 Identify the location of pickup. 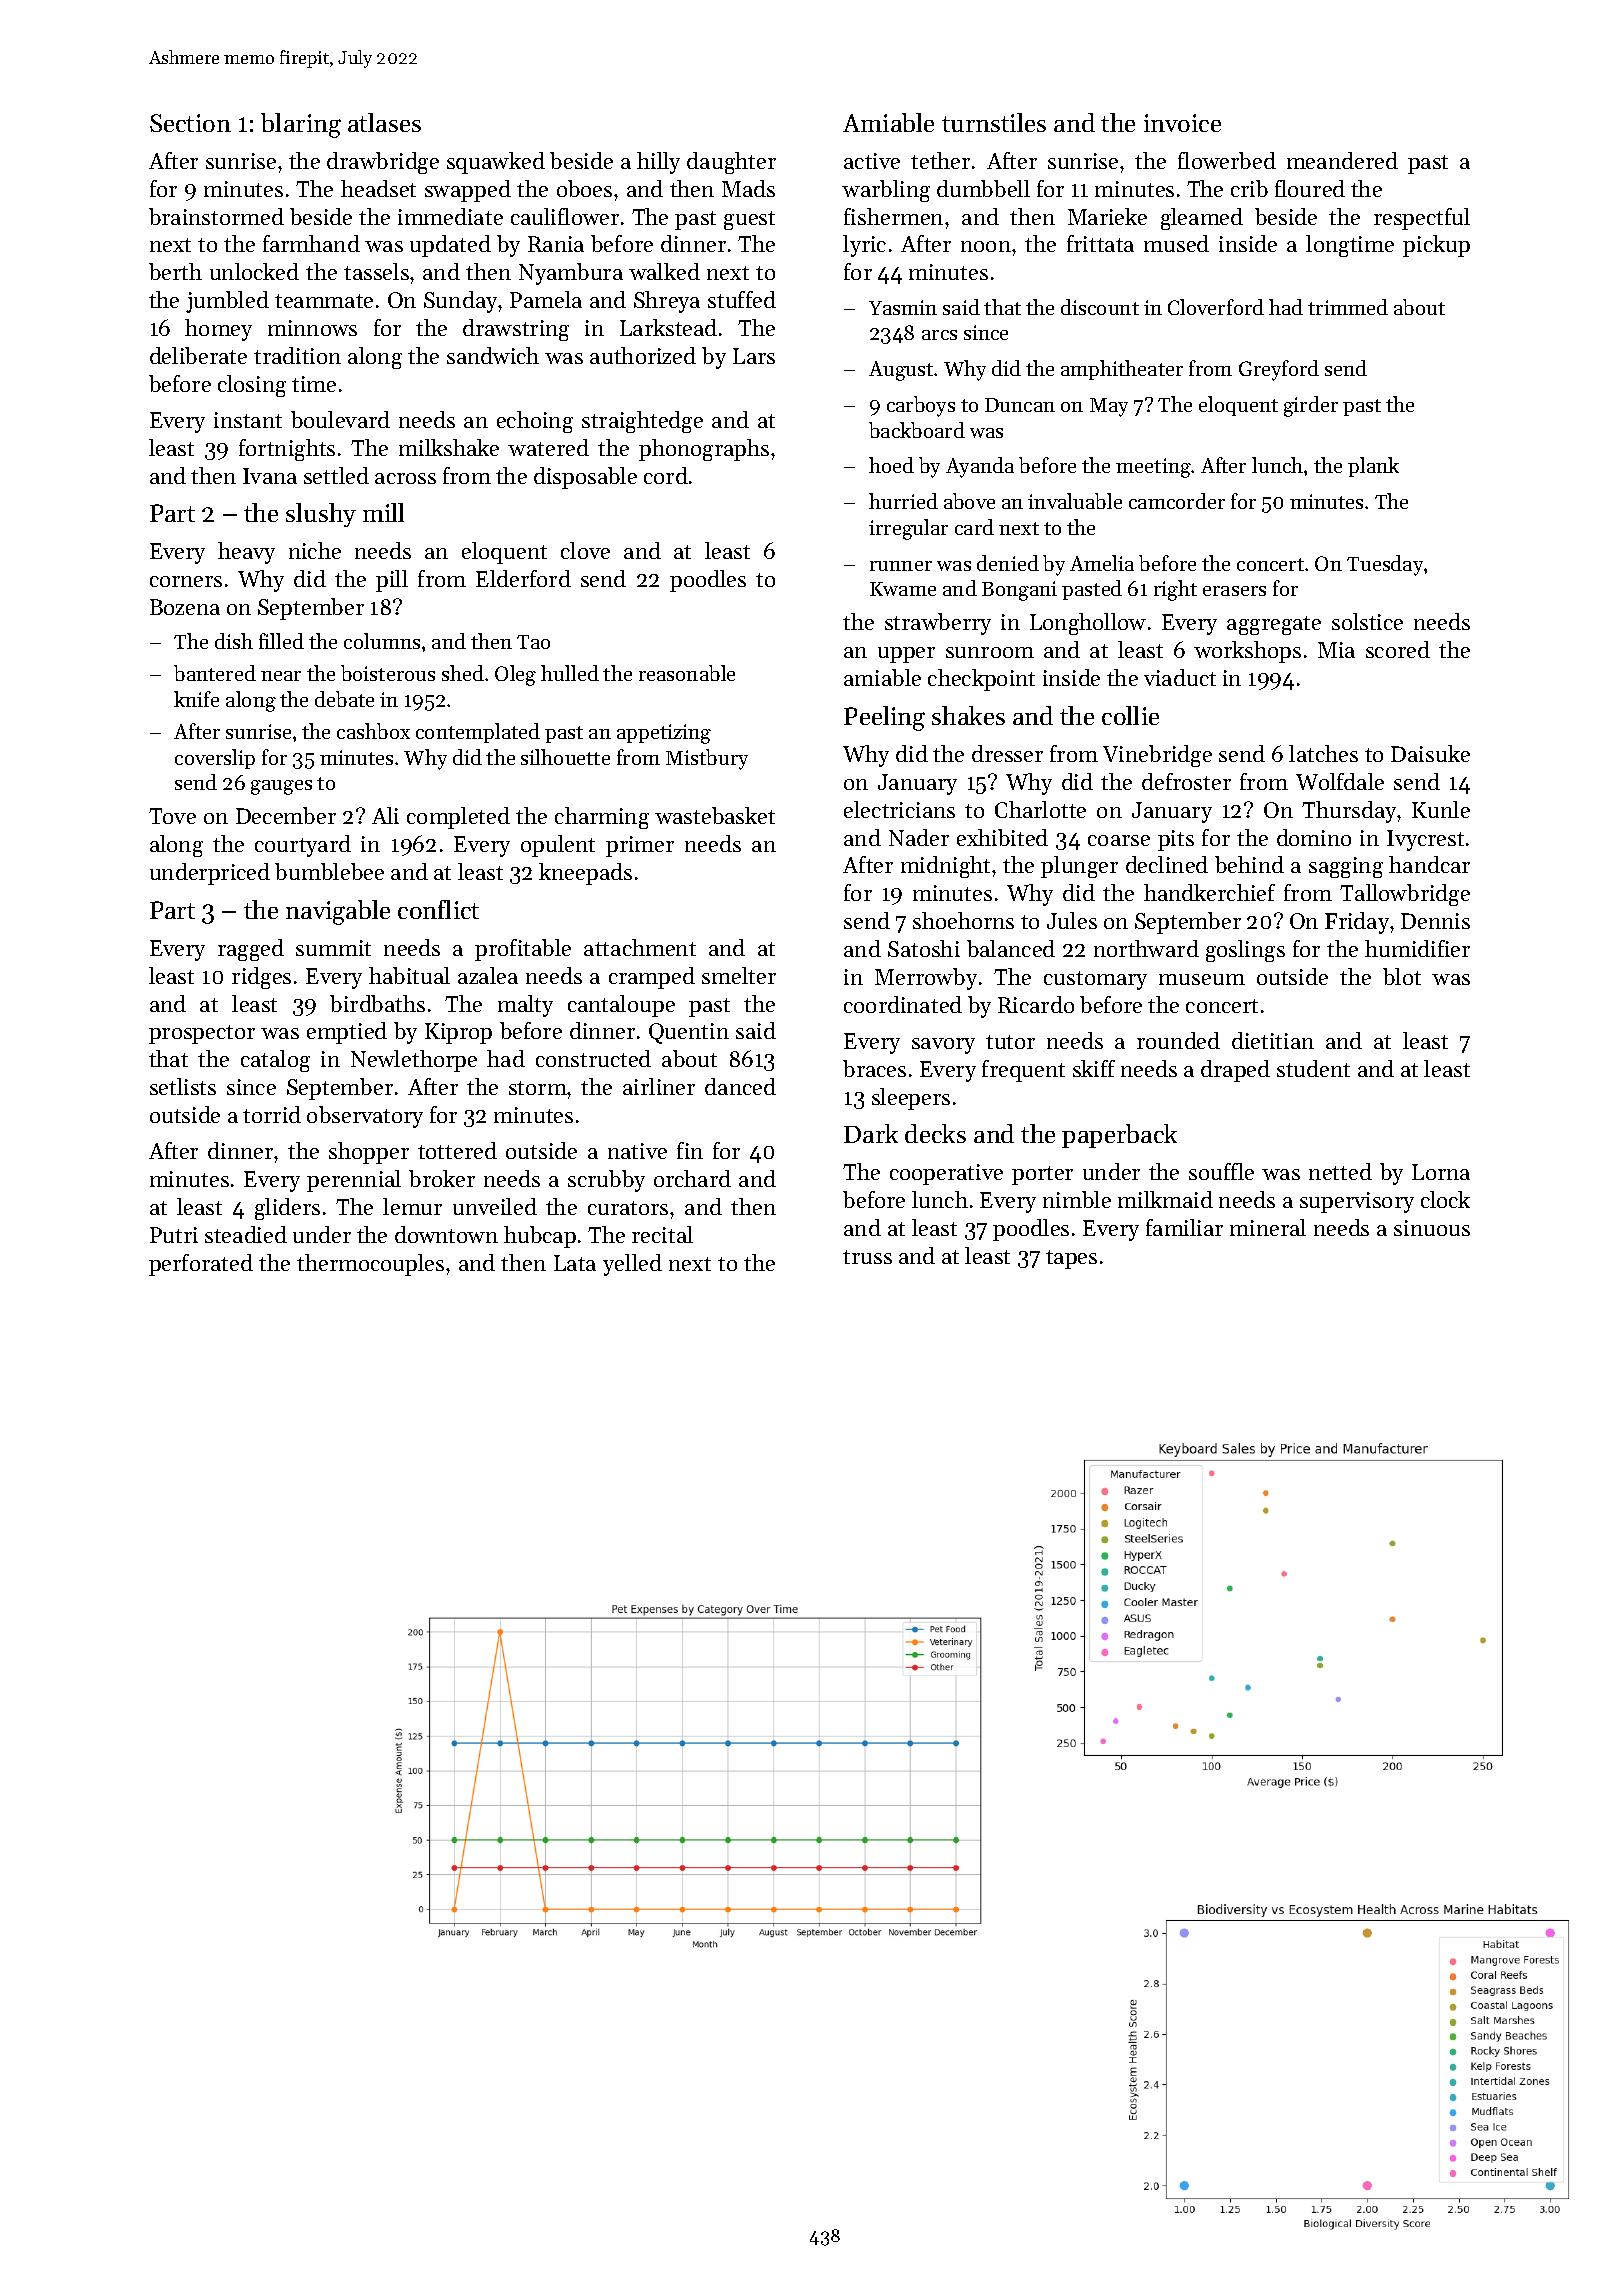
(1436, 246).
